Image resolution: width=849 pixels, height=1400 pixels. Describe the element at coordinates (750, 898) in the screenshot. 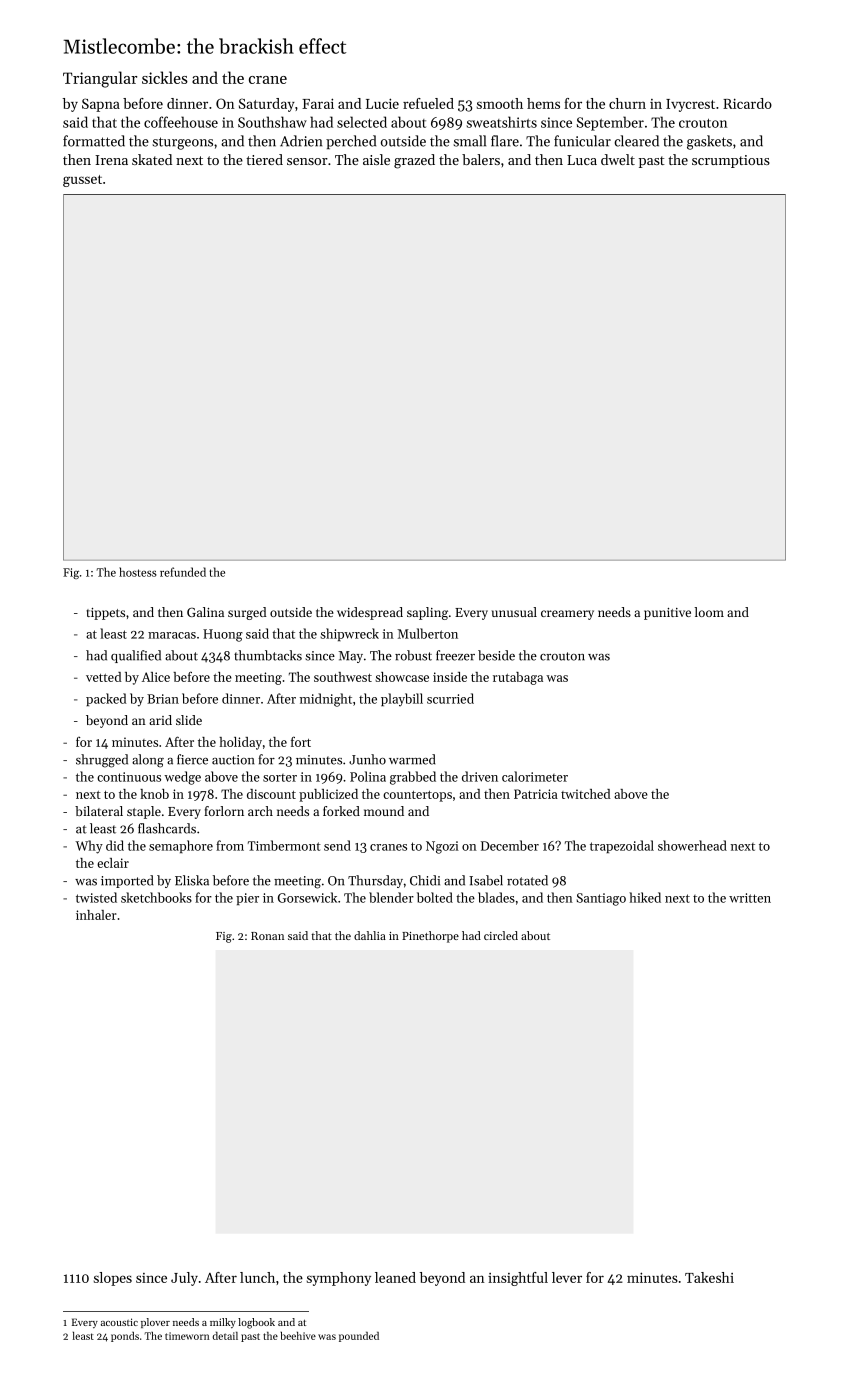

I see `written` at that location.
